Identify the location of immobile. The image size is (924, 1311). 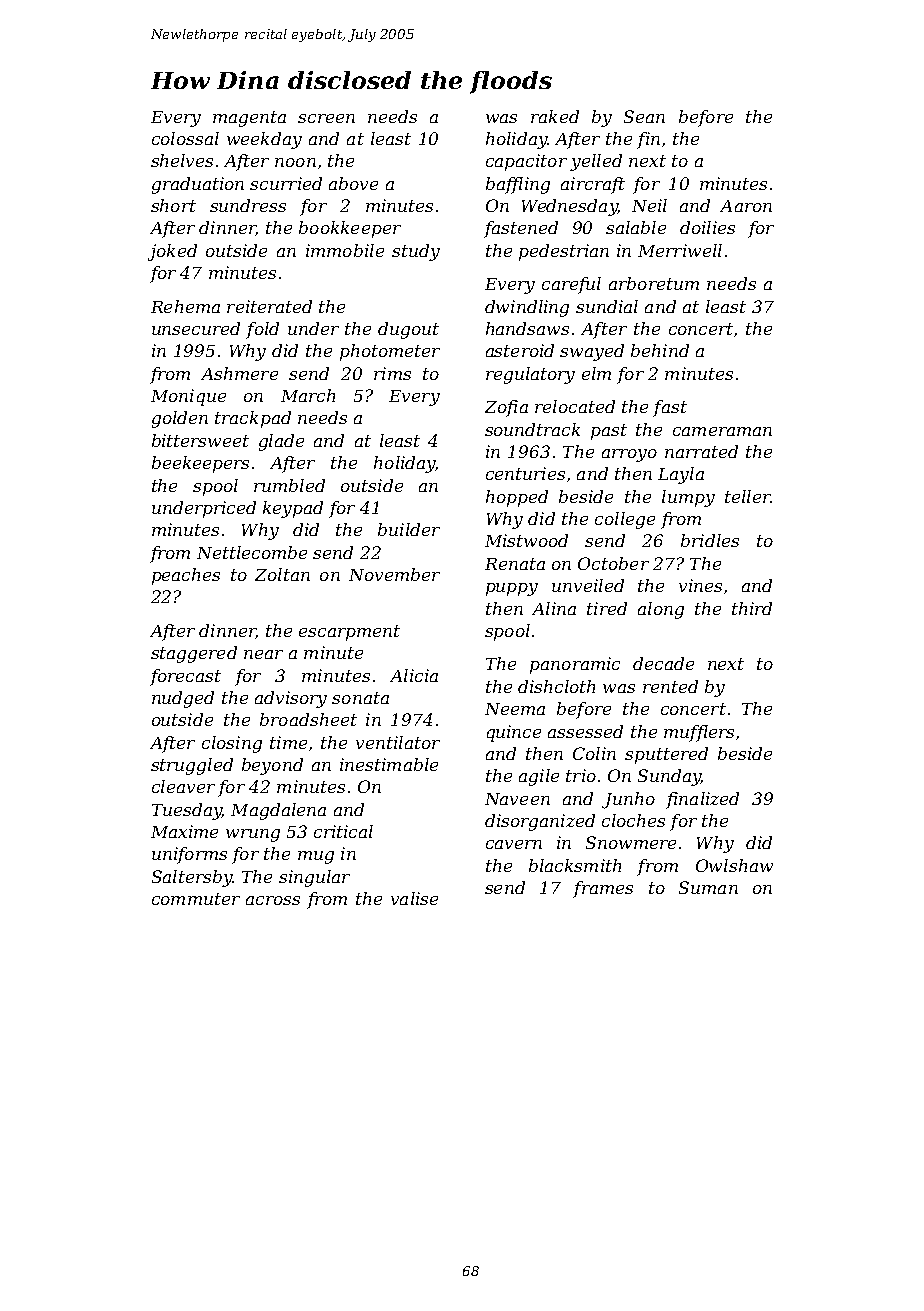
(345, 250).
